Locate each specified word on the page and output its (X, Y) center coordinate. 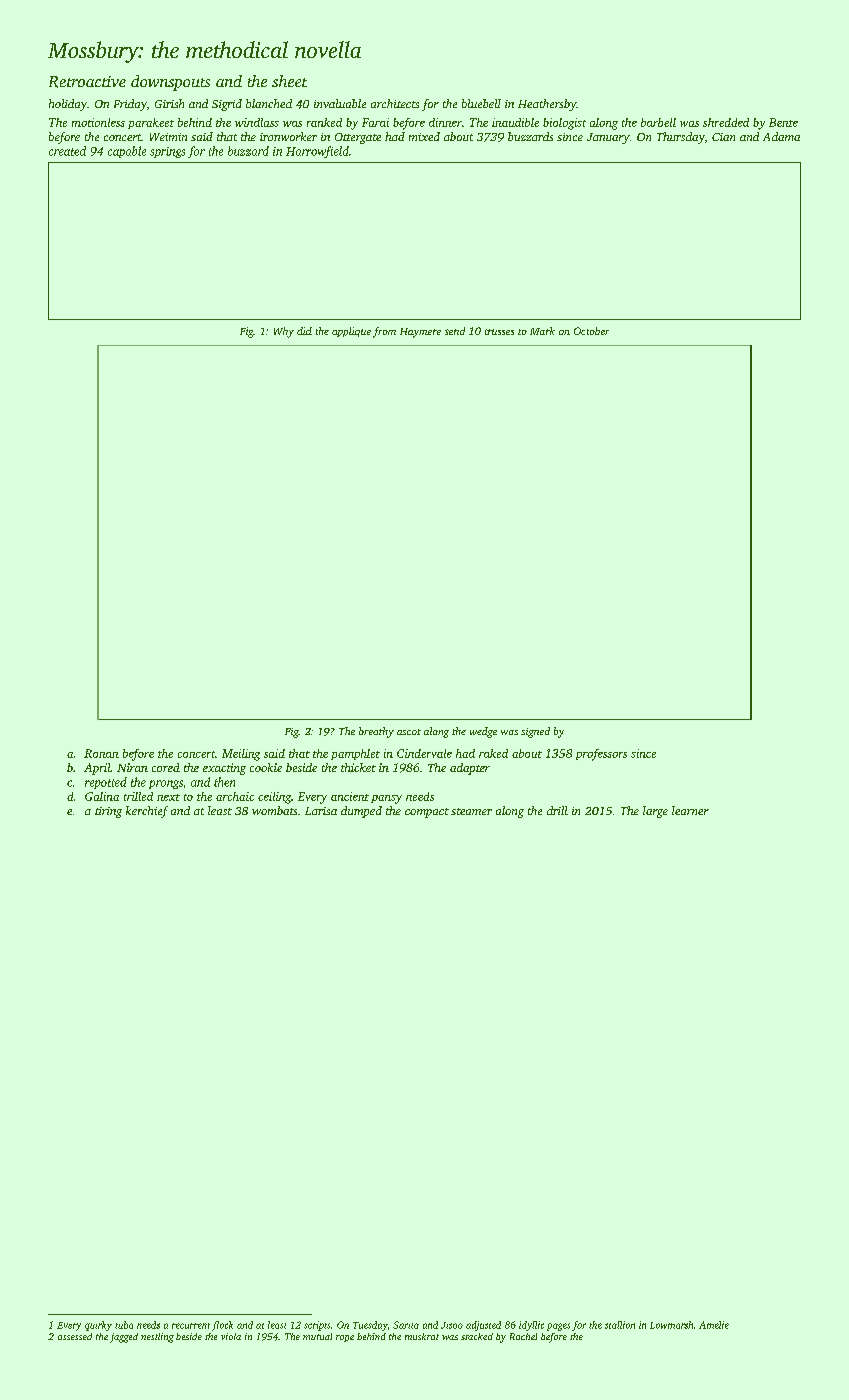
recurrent (191, 1326)
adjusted (483, 1326)
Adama (781, 136)
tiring (108, 812)
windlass (257, 122)
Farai (375, 122)
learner (690, 810)
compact (427, 813)
